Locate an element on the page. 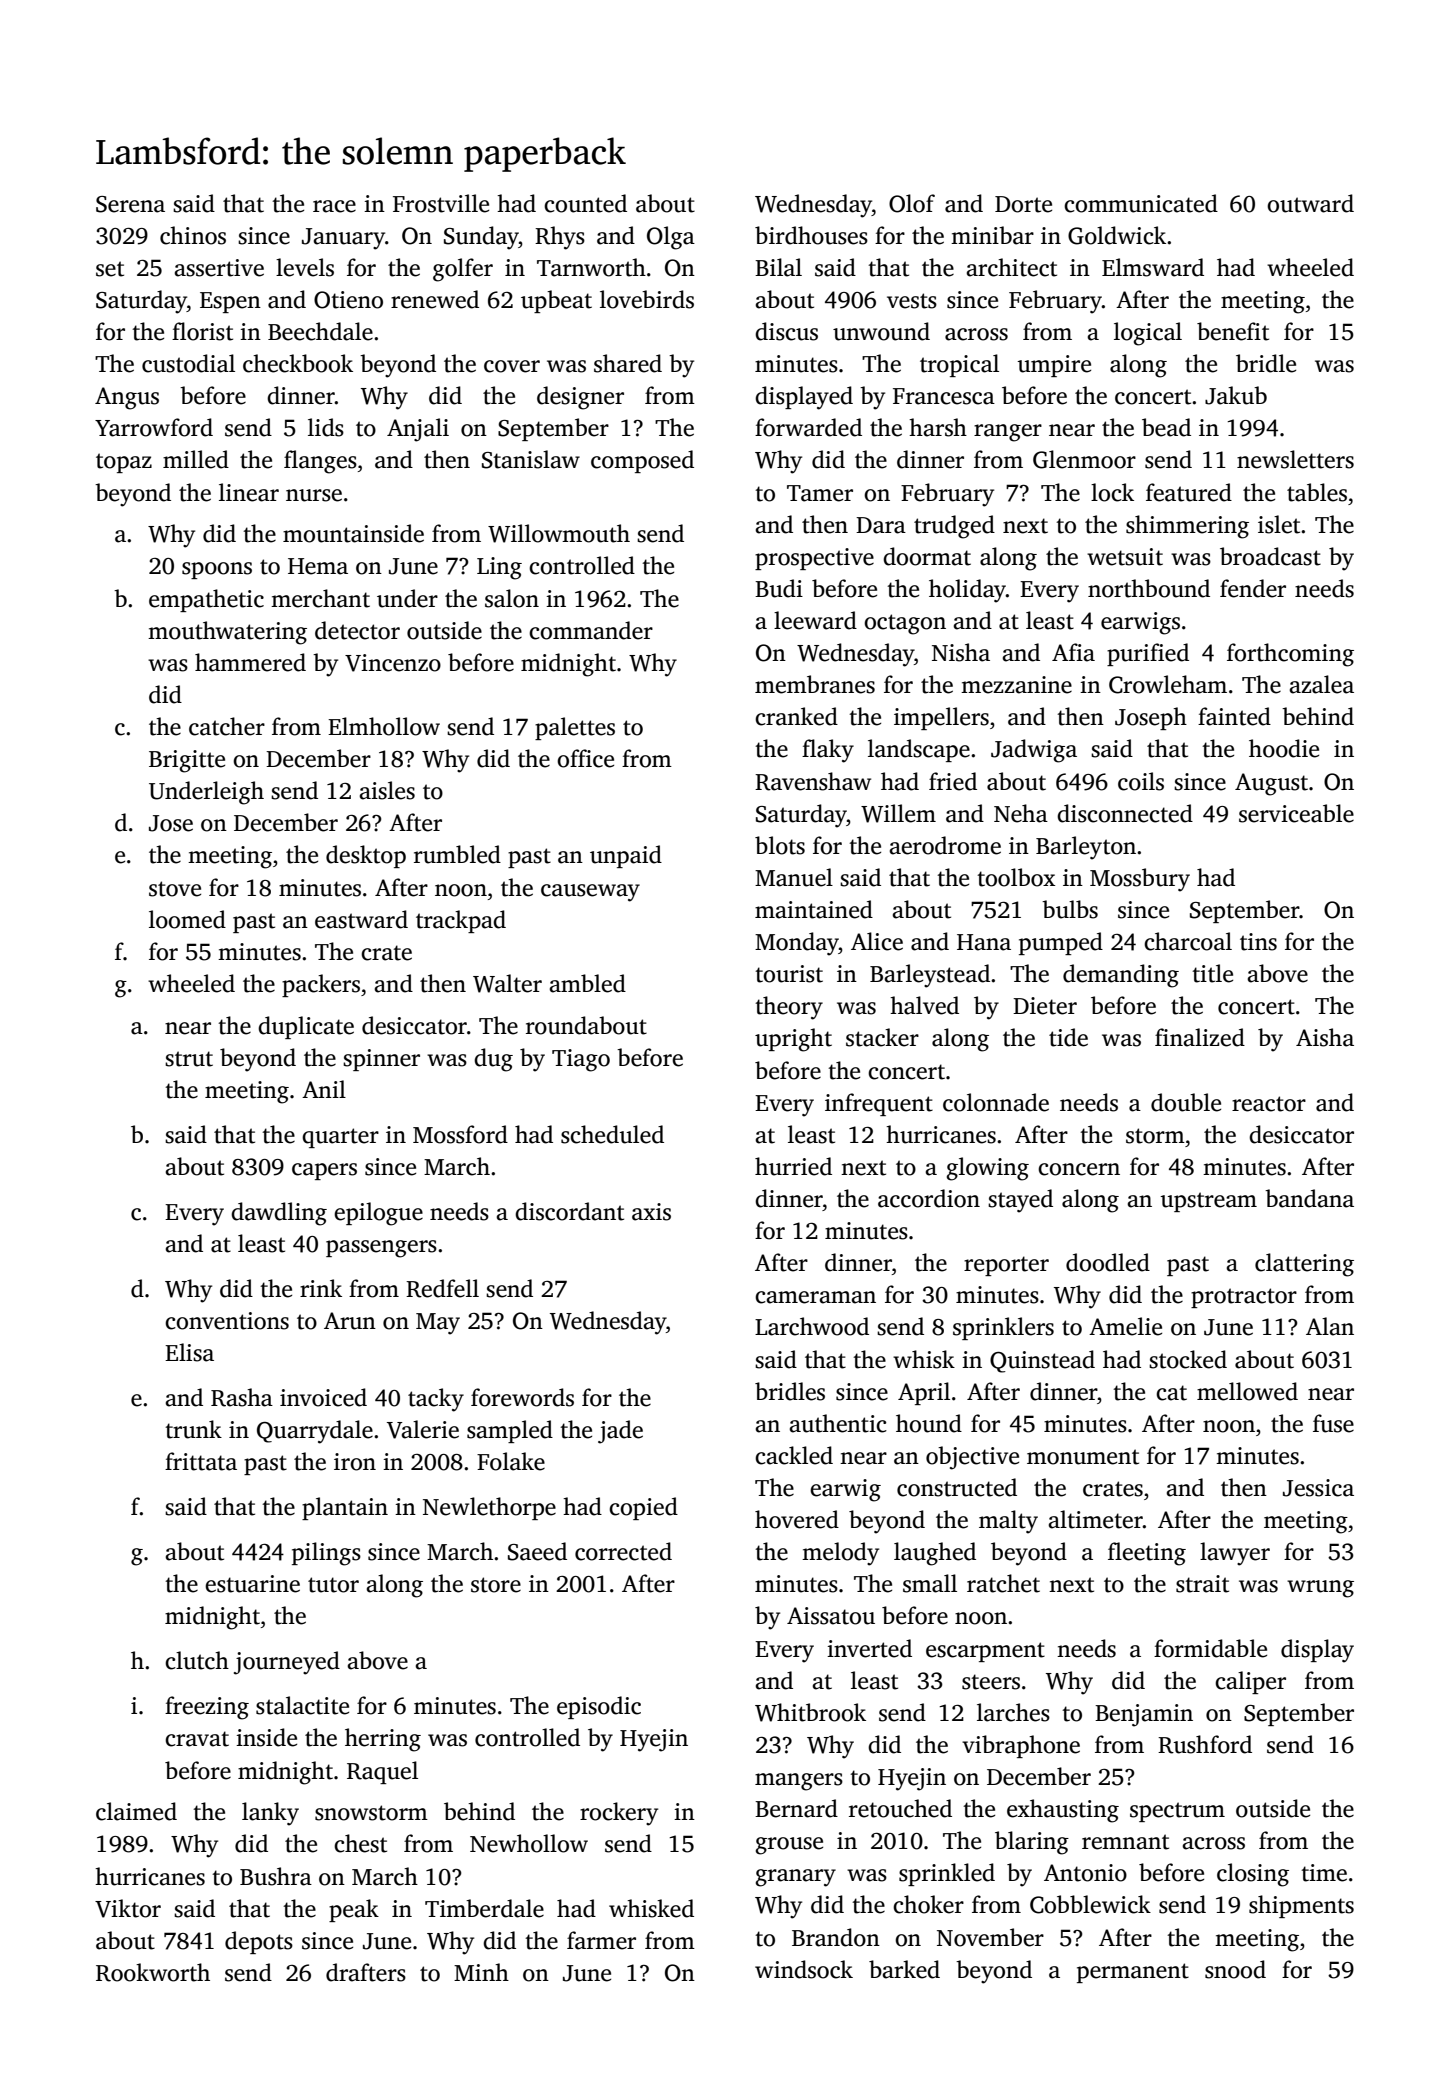 This document has width=1450, height=2100. counted is located at coordinates (585, 203).
